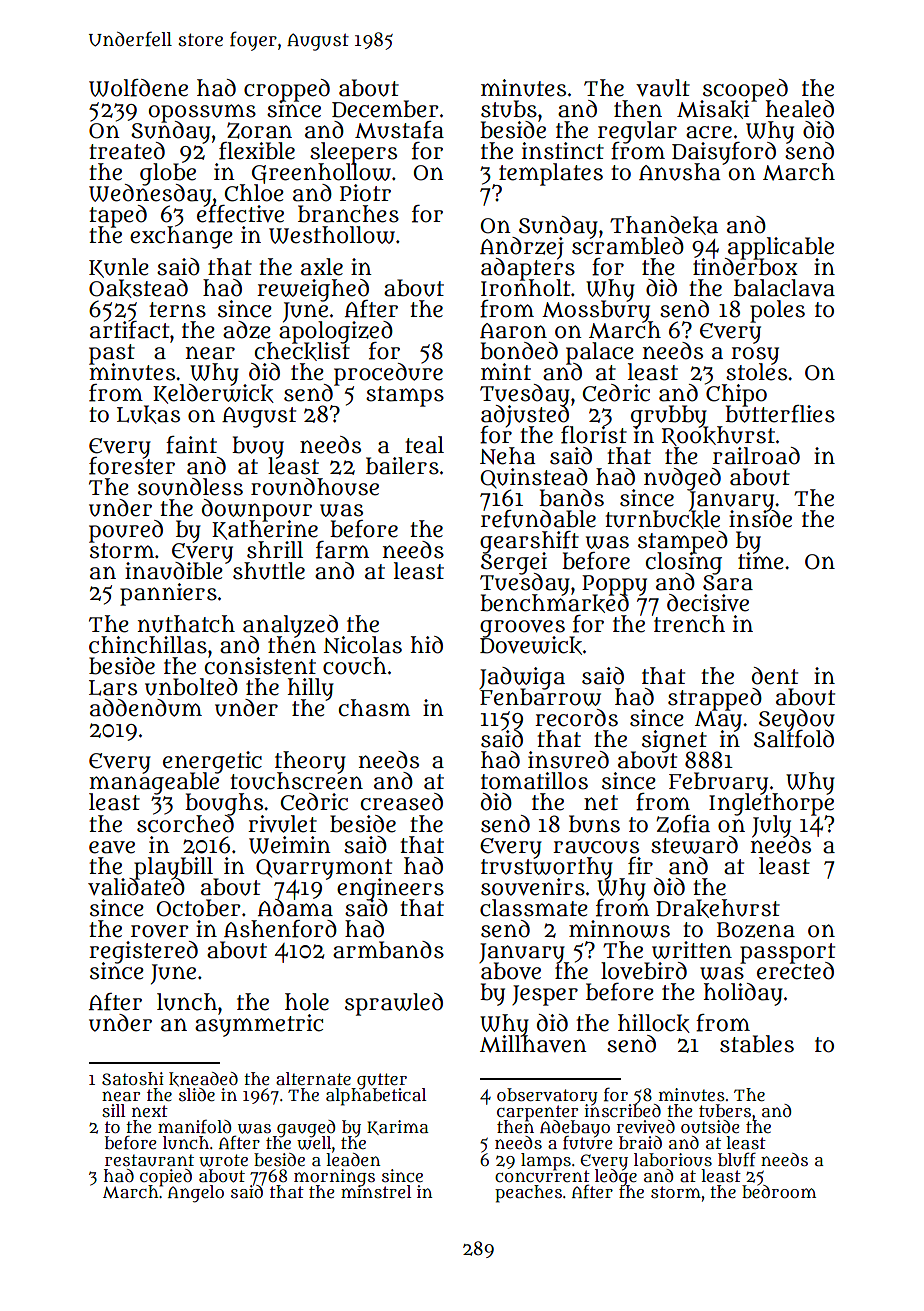  What do you see at coordinates (138, 88) in the screenshot?
I see `Wolfdene` at bounding box center [138, 88].
